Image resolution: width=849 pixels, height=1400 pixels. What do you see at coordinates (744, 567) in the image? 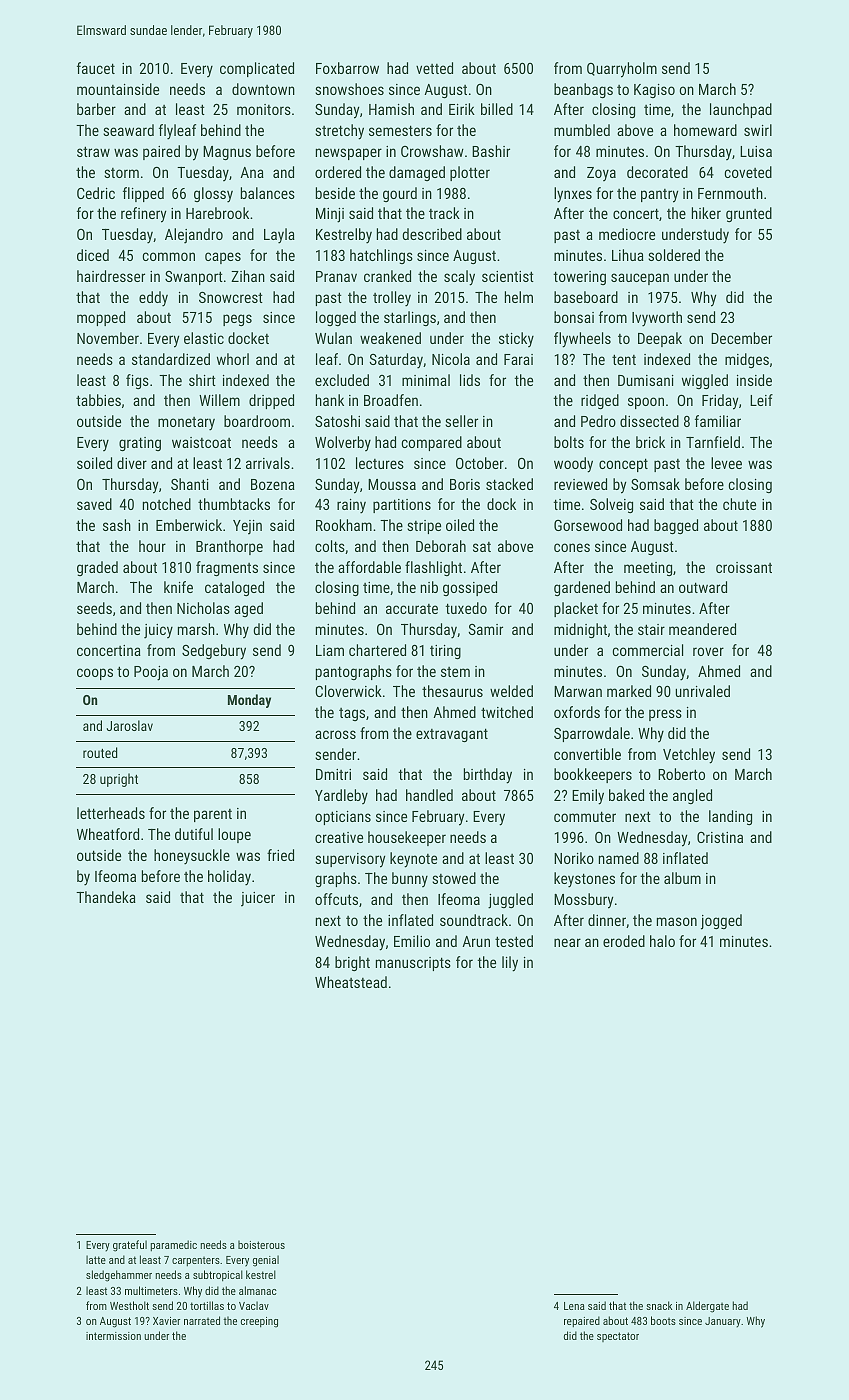
I see `croissant` at bounding box center [744, 567].
